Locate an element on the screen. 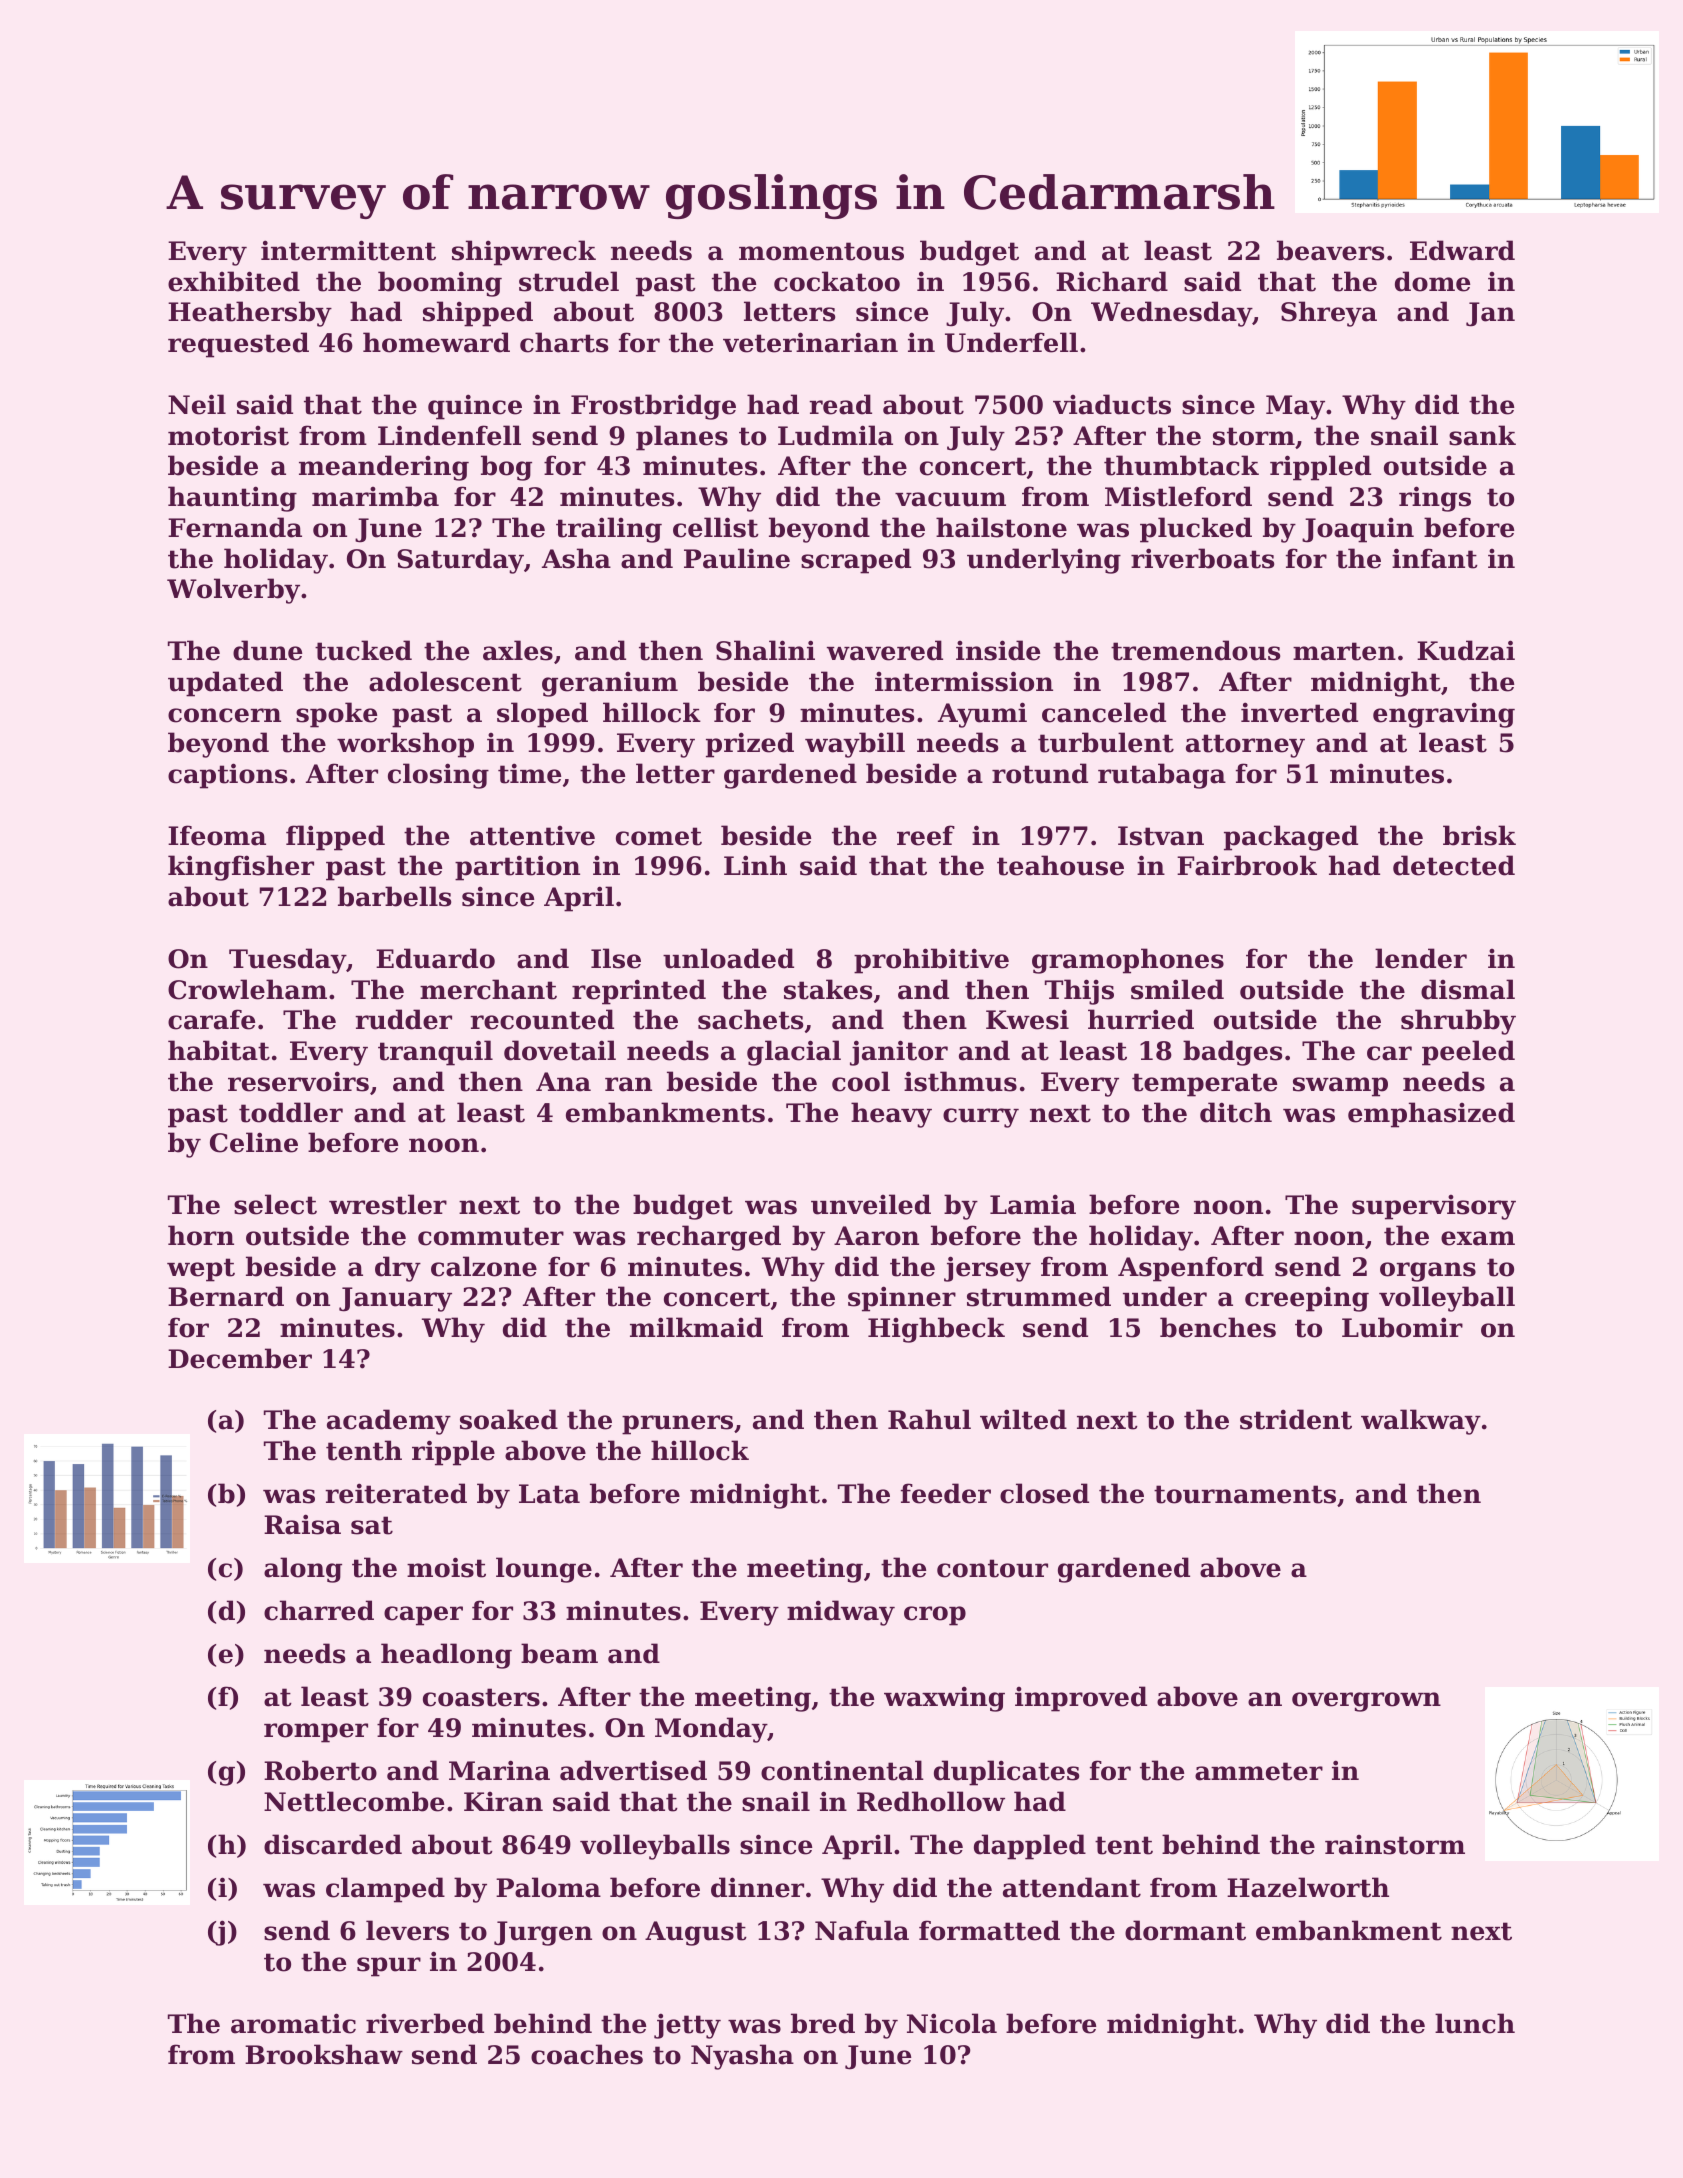 Image resolution: width=1683 pixels, height=2178 pixels. flipped is located at coordinates (335, 838).
